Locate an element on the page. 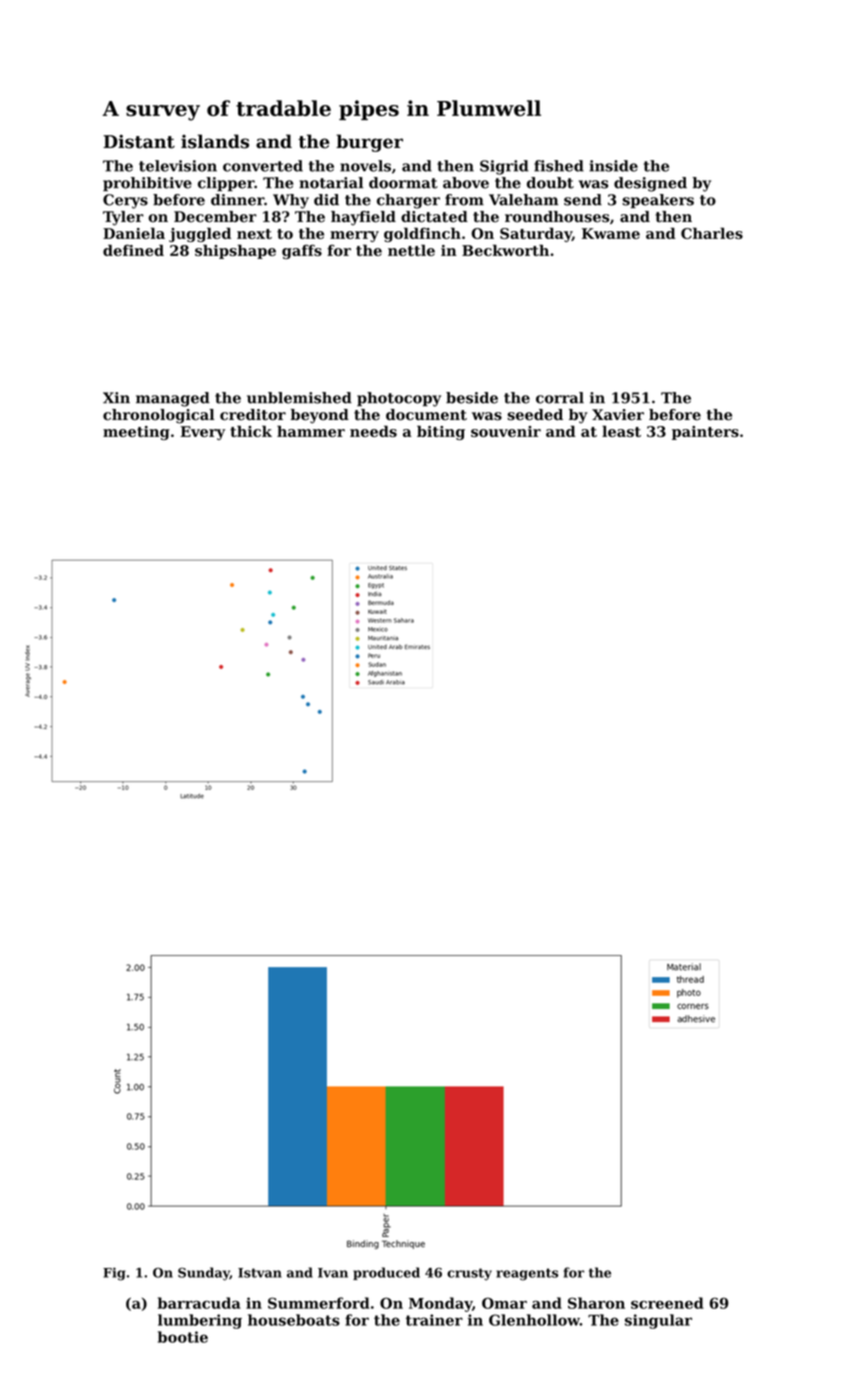 The image size is (849, 1400). souvenir is located at coordinates (506, 431).
